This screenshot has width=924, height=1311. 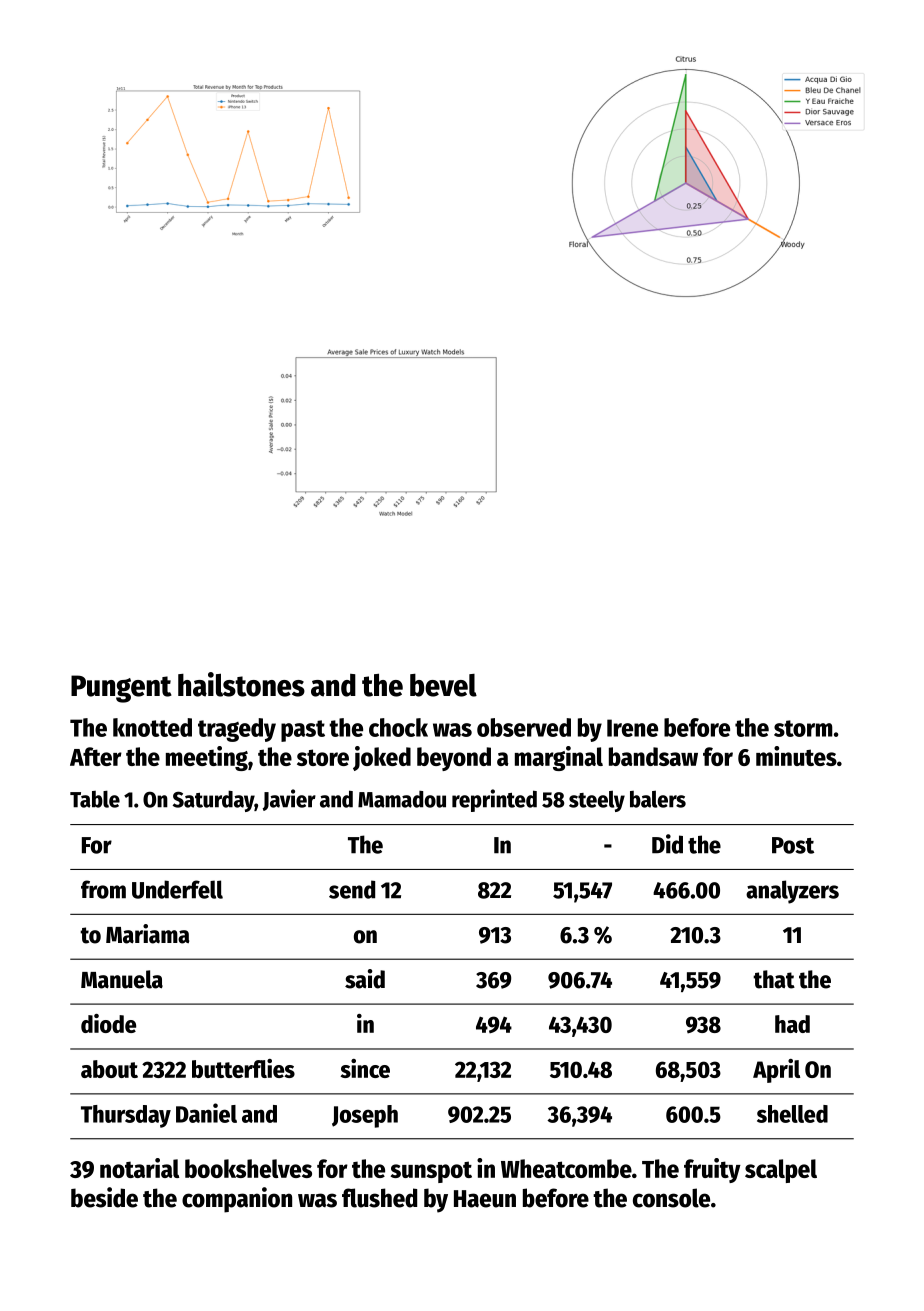 I want to click on Irene, so click(x=632, y=728).
